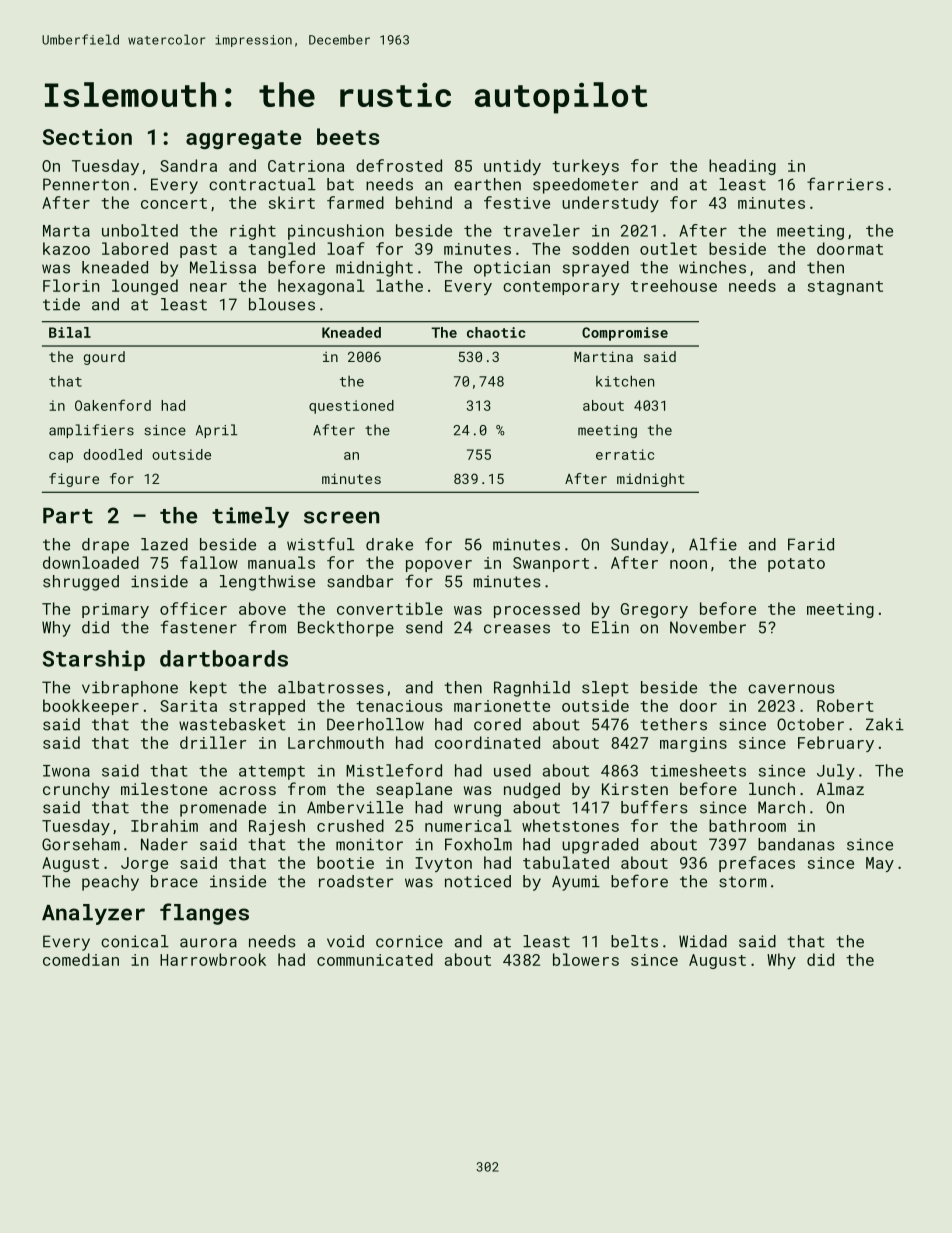 The height and width of the screenshot is (1233, 952). Describe the element at coordinates (61, 457) in the screenshot. I see `cap` at that location.
